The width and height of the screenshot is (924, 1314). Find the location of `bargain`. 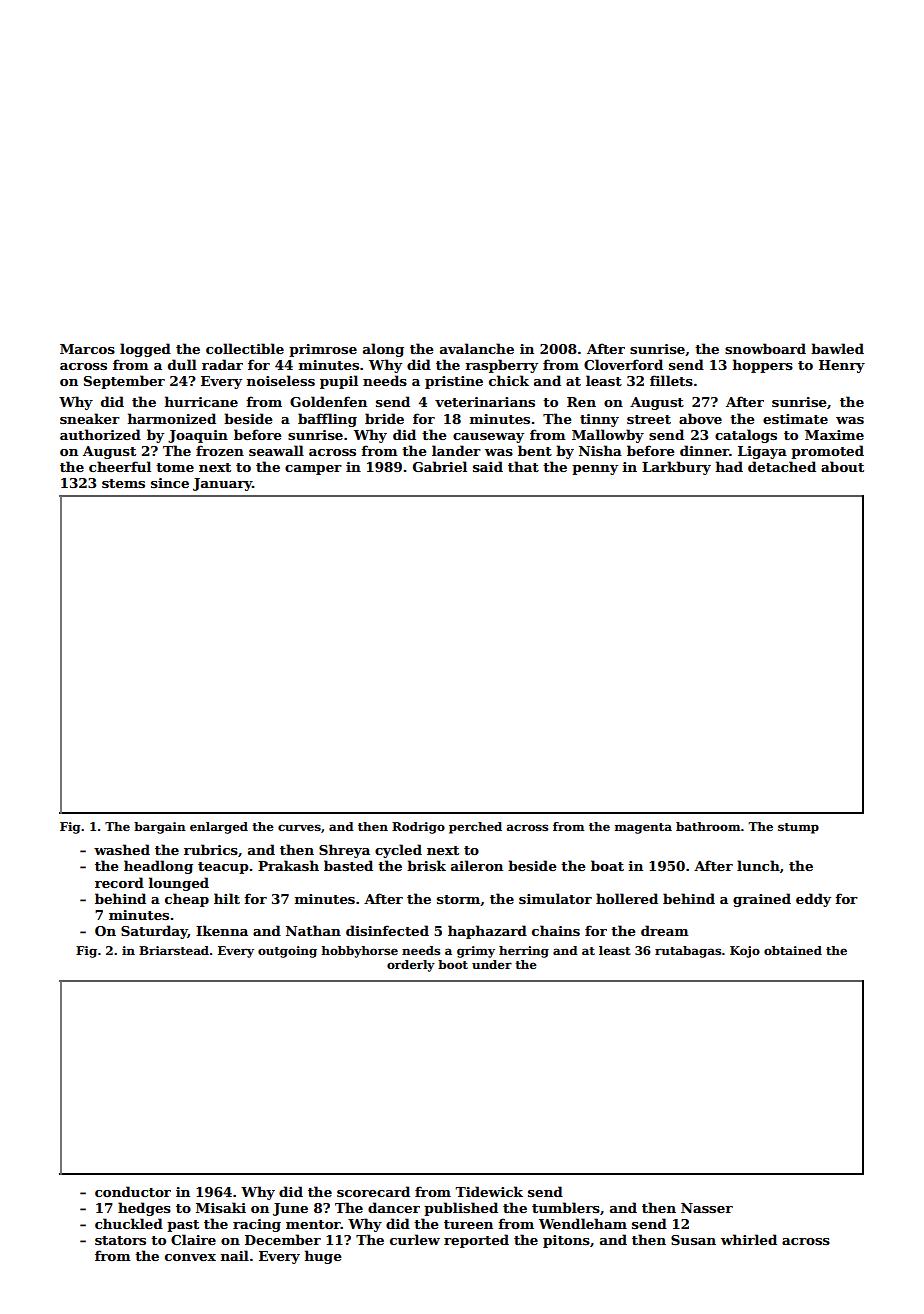

bargain is located at coordinates (160, 828).
